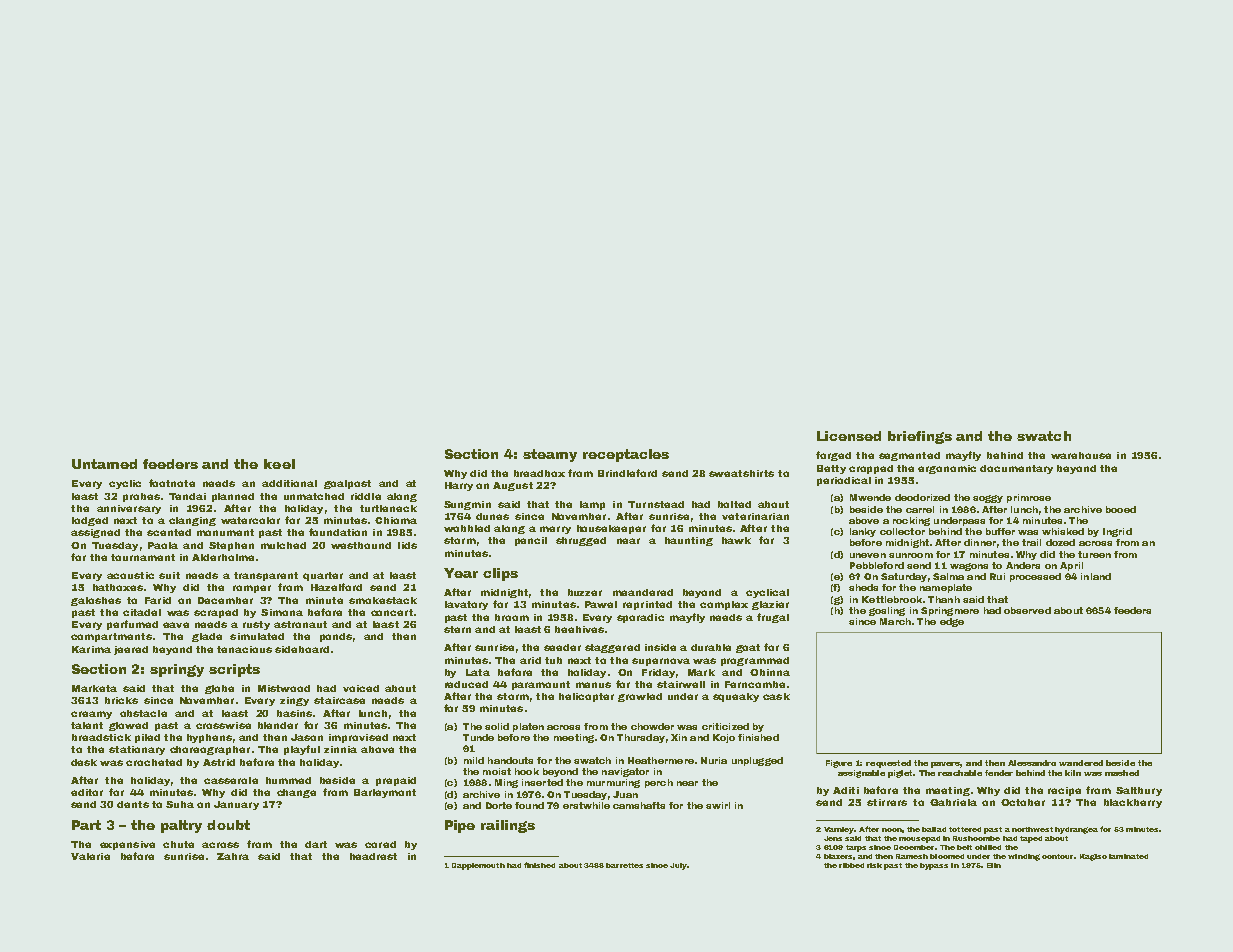  Describe the element at coordinates (236, 805) in the document. I see `January` at that location.
